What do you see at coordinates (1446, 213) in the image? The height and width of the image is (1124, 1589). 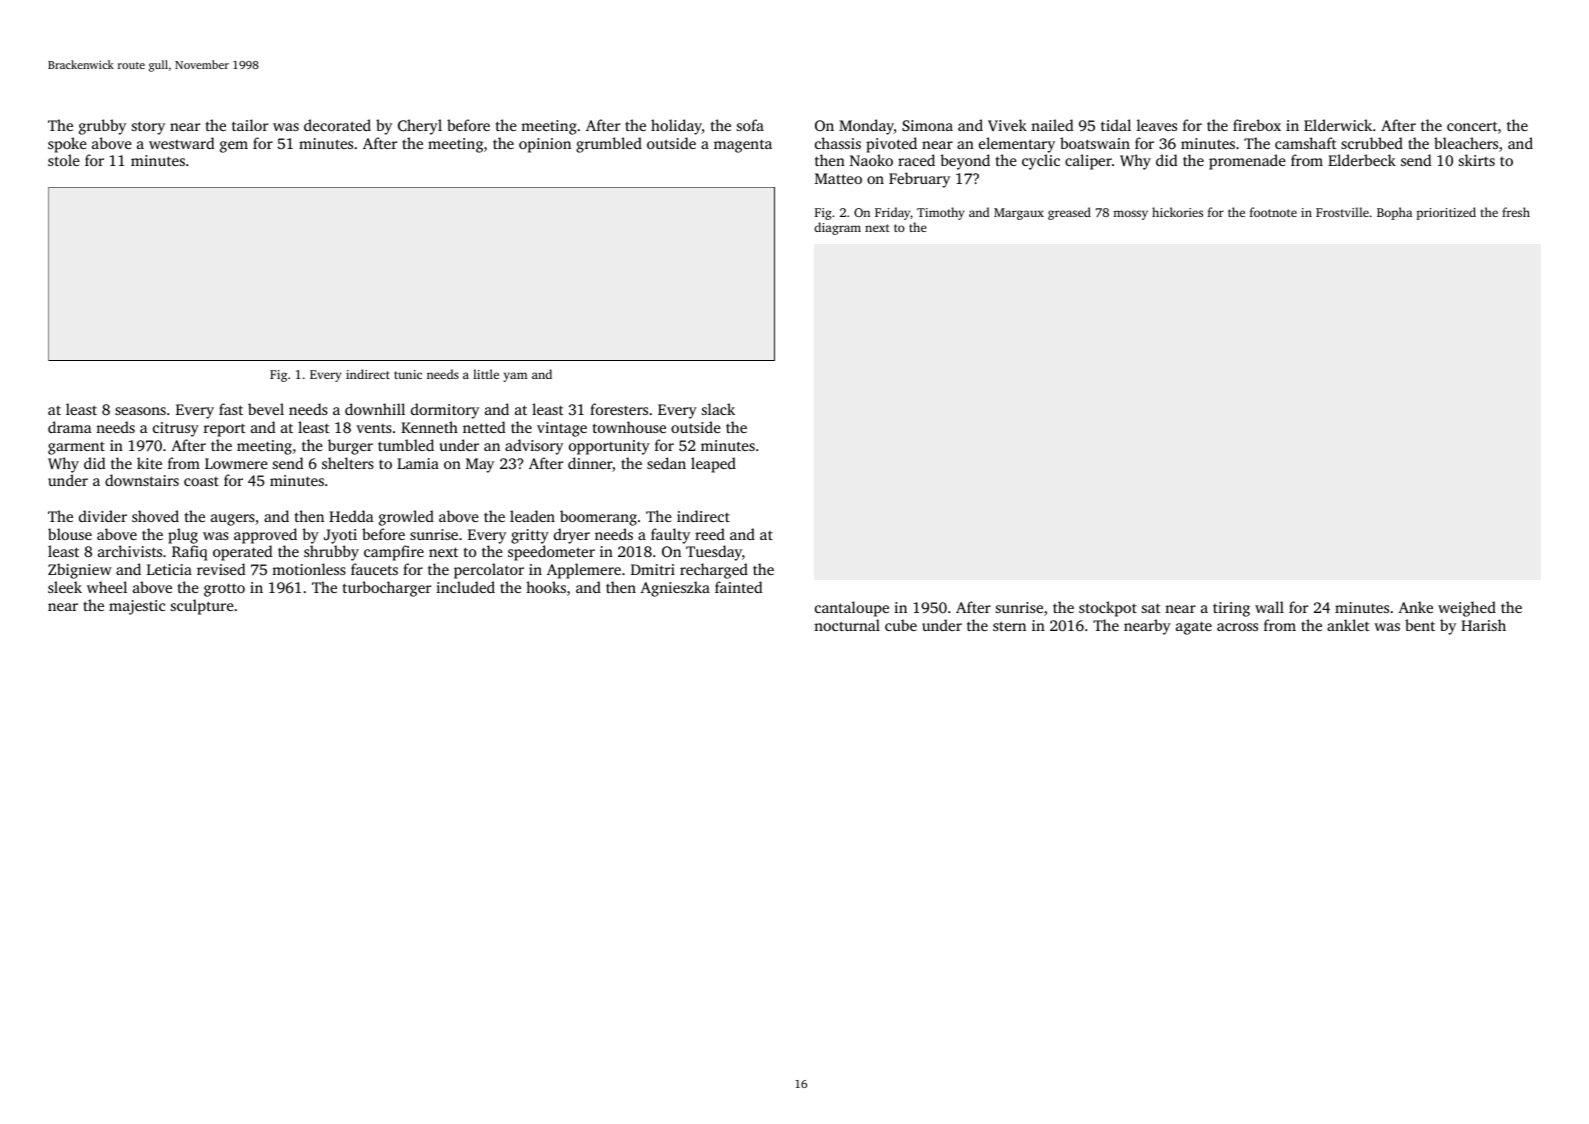 I see `prioritized` at bounding box center [1446, 213].
